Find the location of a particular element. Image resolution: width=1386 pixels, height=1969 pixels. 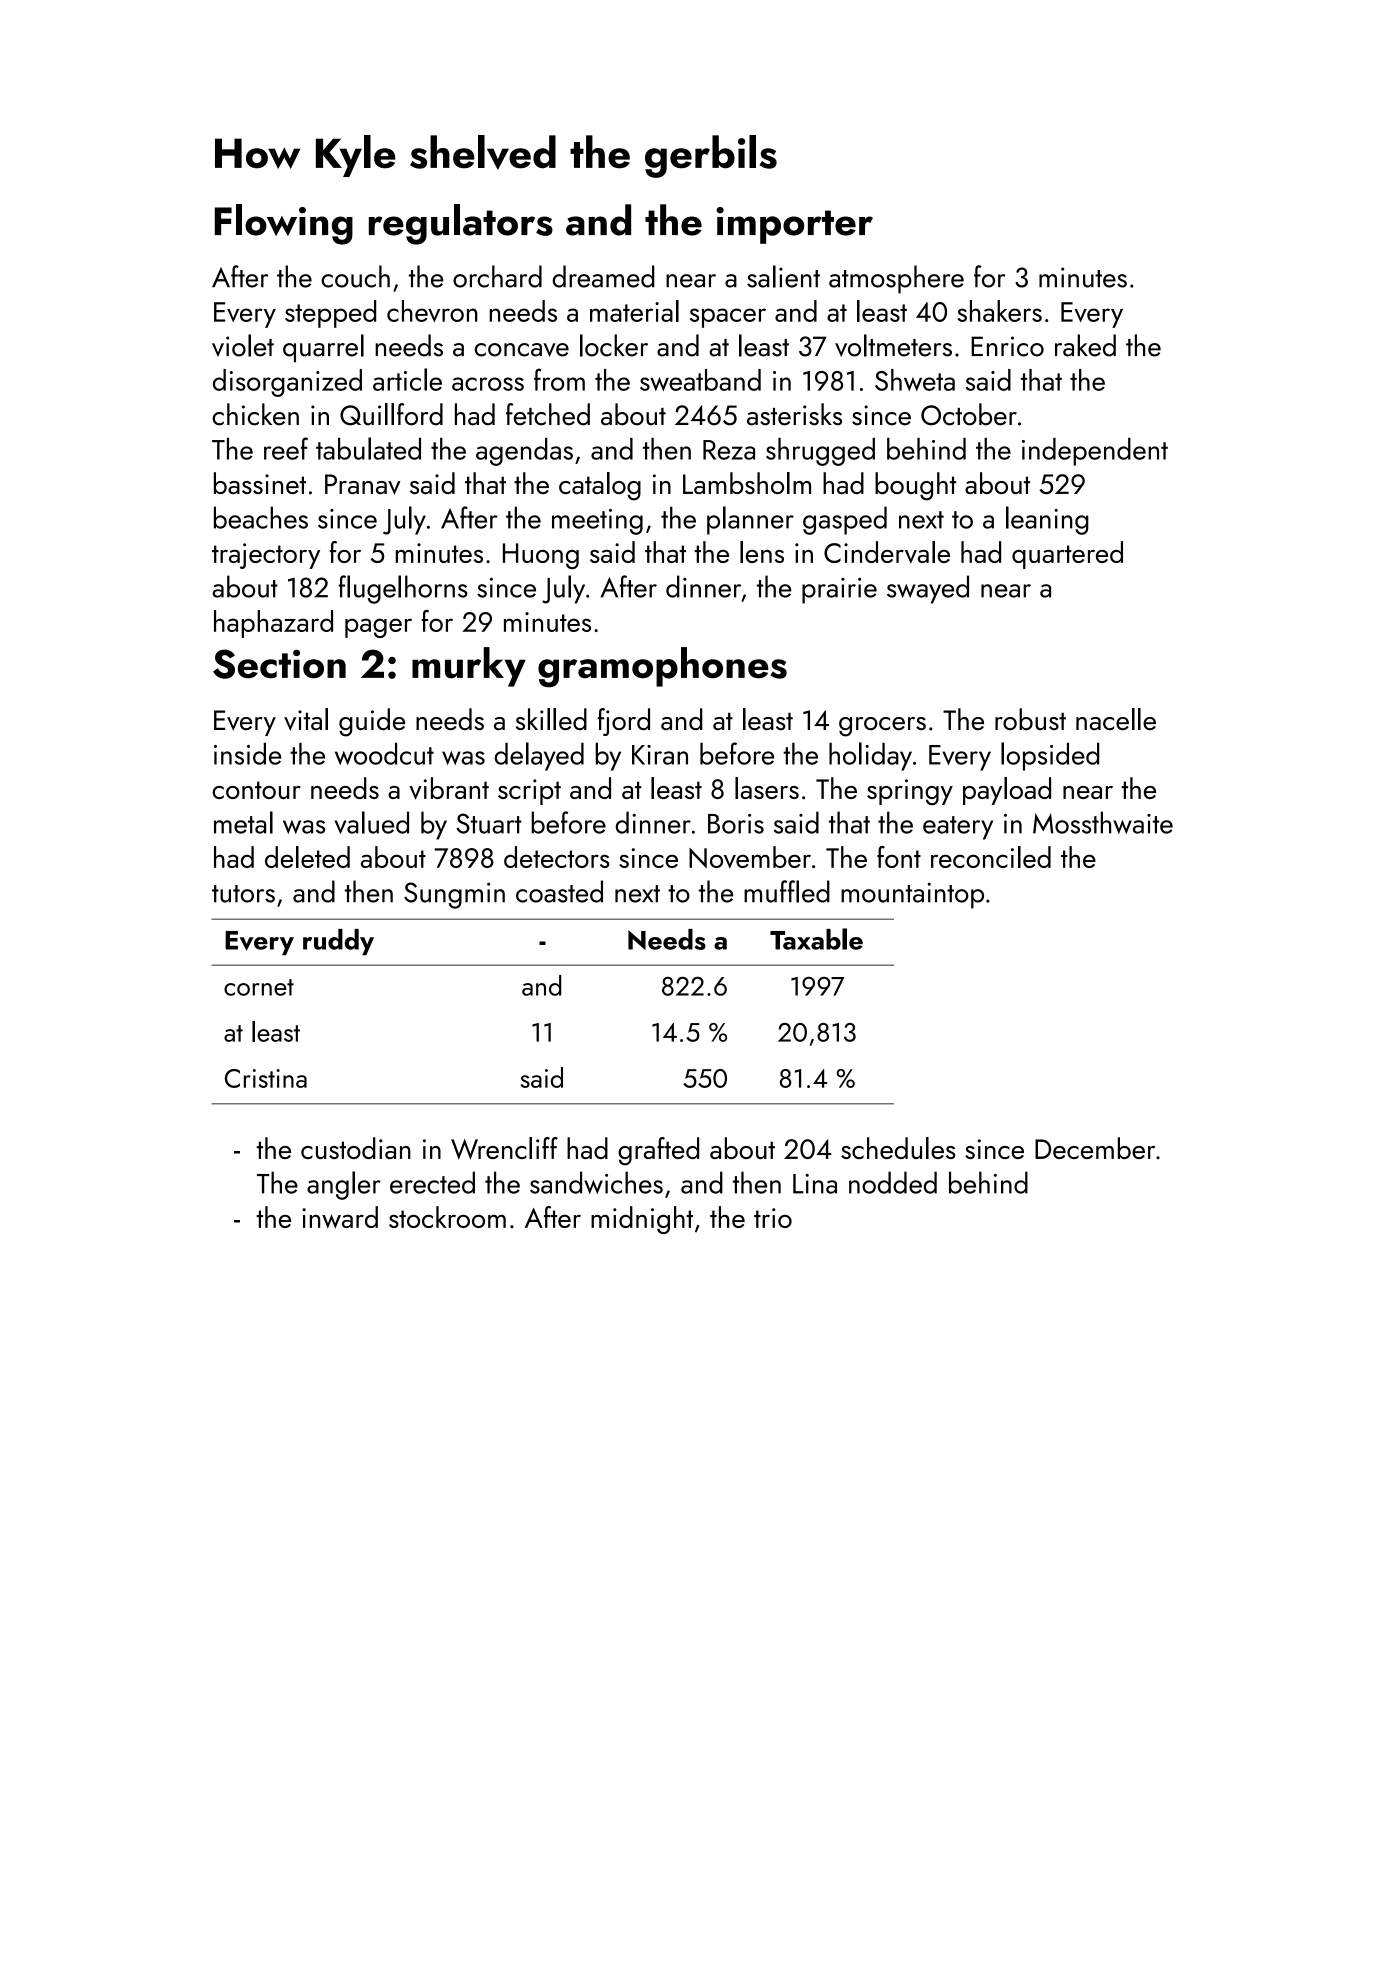

nacelle is located at coordinates (1116, 719).
